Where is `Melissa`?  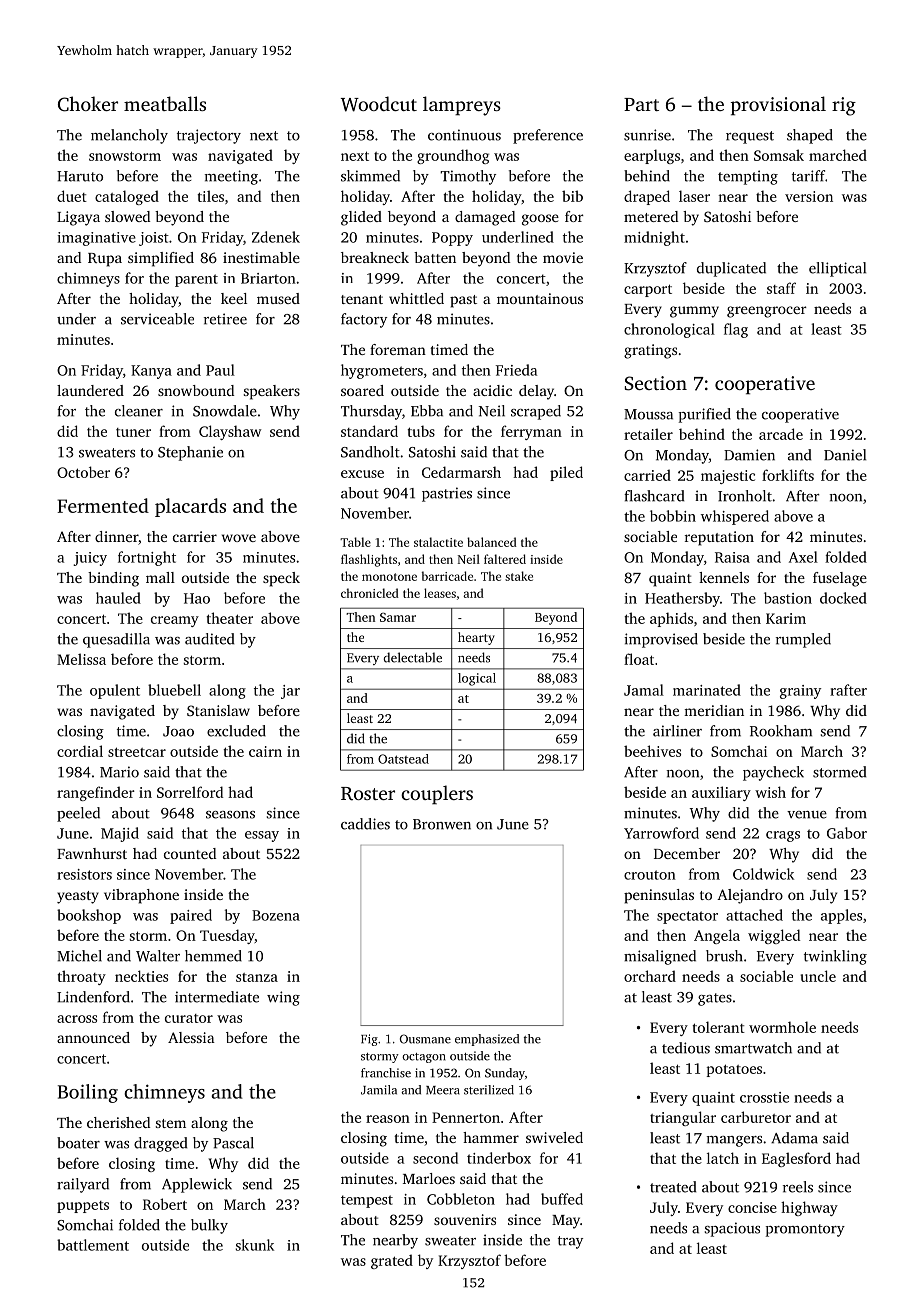
Melissa is located at coordinates (81, 659).
